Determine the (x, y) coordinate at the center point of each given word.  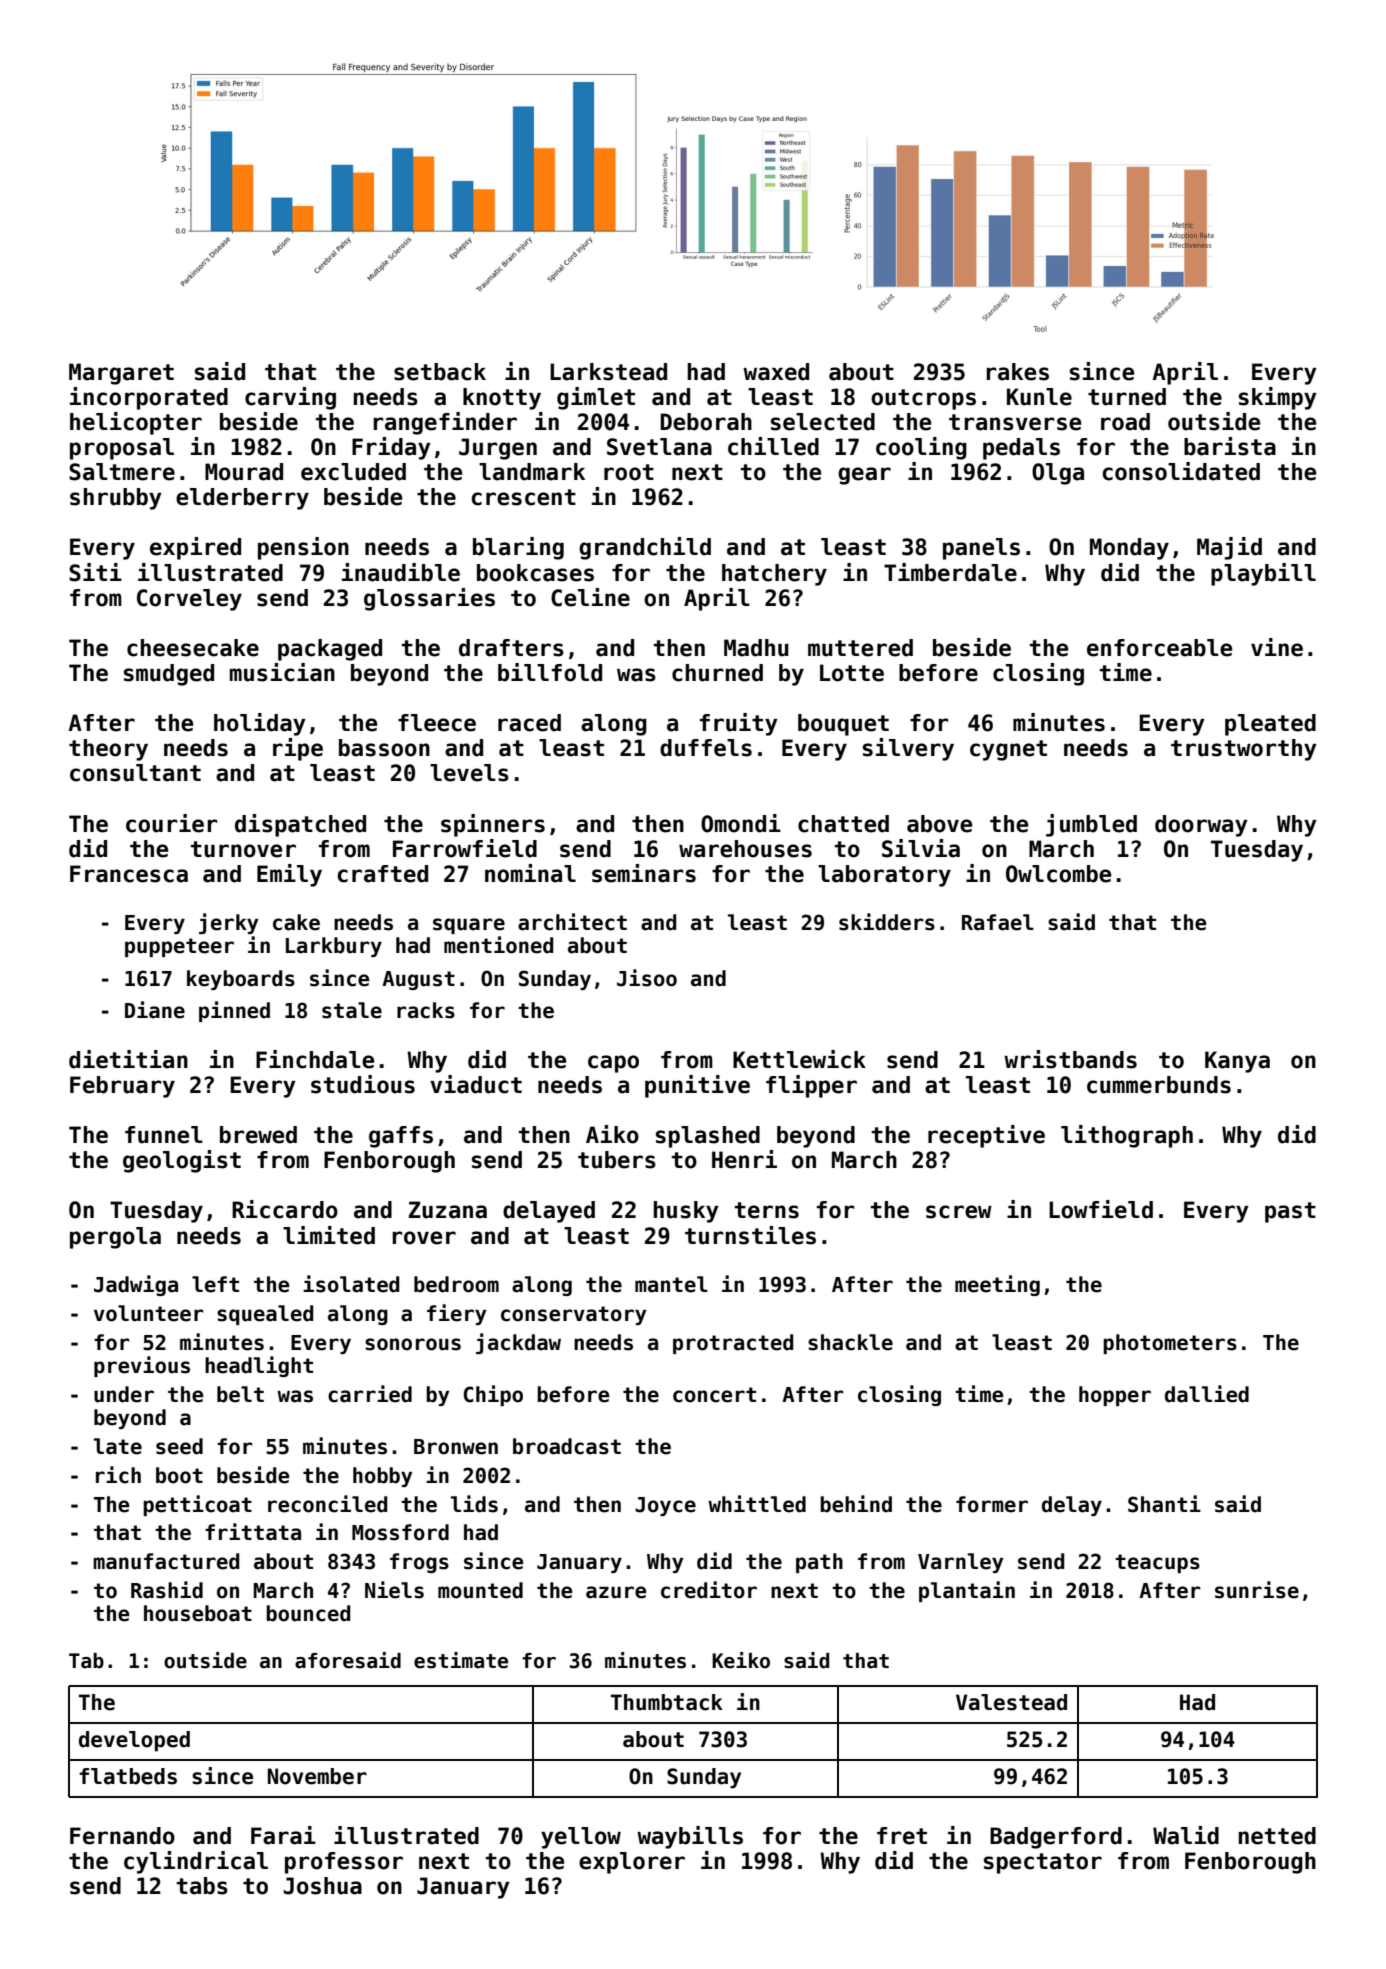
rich (118, 1475)
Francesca (129, 874)
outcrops (923, 399)
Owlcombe (1058, 874)
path (819, 1563)
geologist (182, 1161)
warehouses (745, 849)
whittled (757, 1504)
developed (134, 1741)
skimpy (1278, 398)
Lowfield (1101, 1209)
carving (290, 398)
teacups (1157, 1563)
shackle (850, 1342)
